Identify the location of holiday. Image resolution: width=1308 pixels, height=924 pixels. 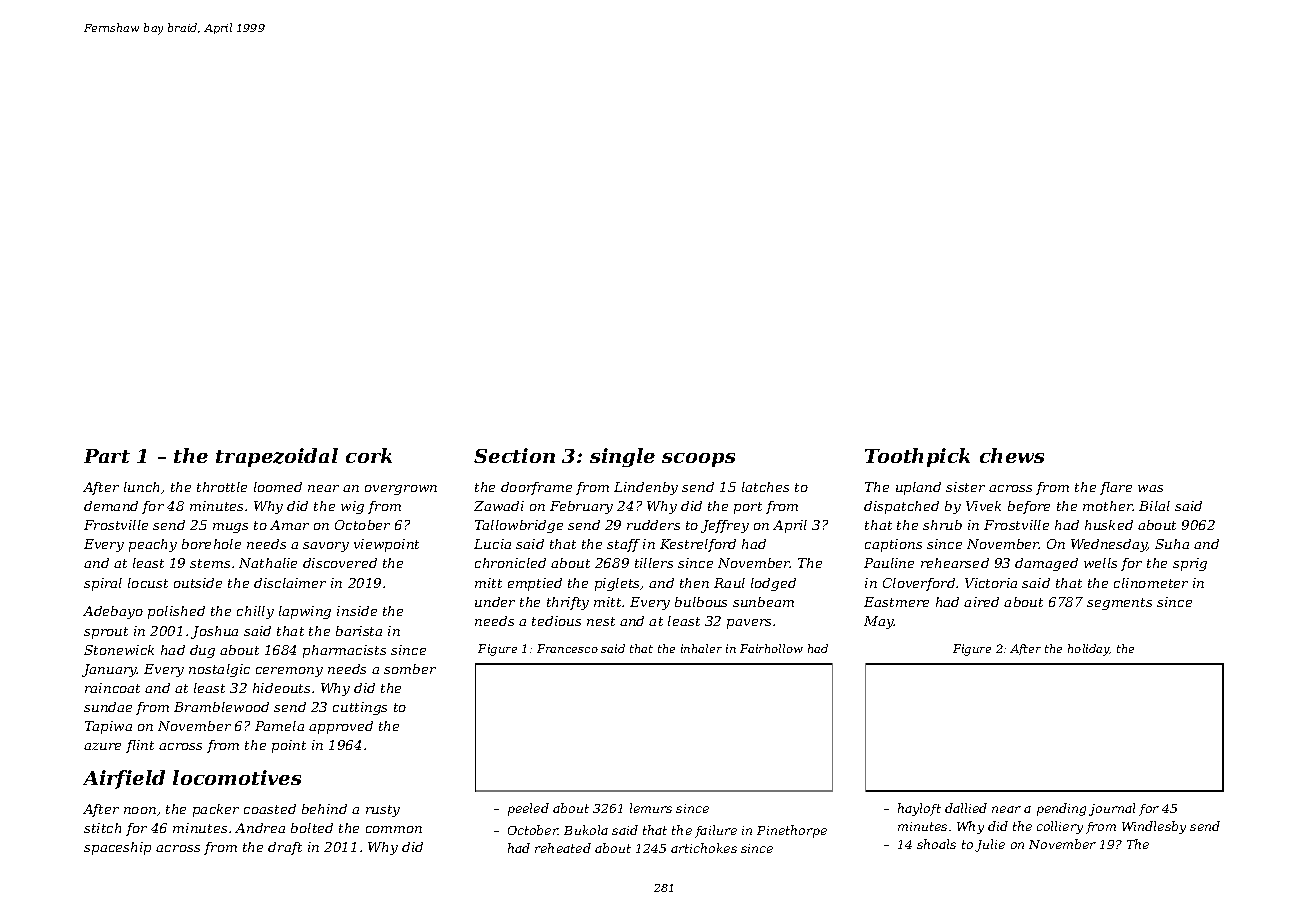
(1089, 650).
